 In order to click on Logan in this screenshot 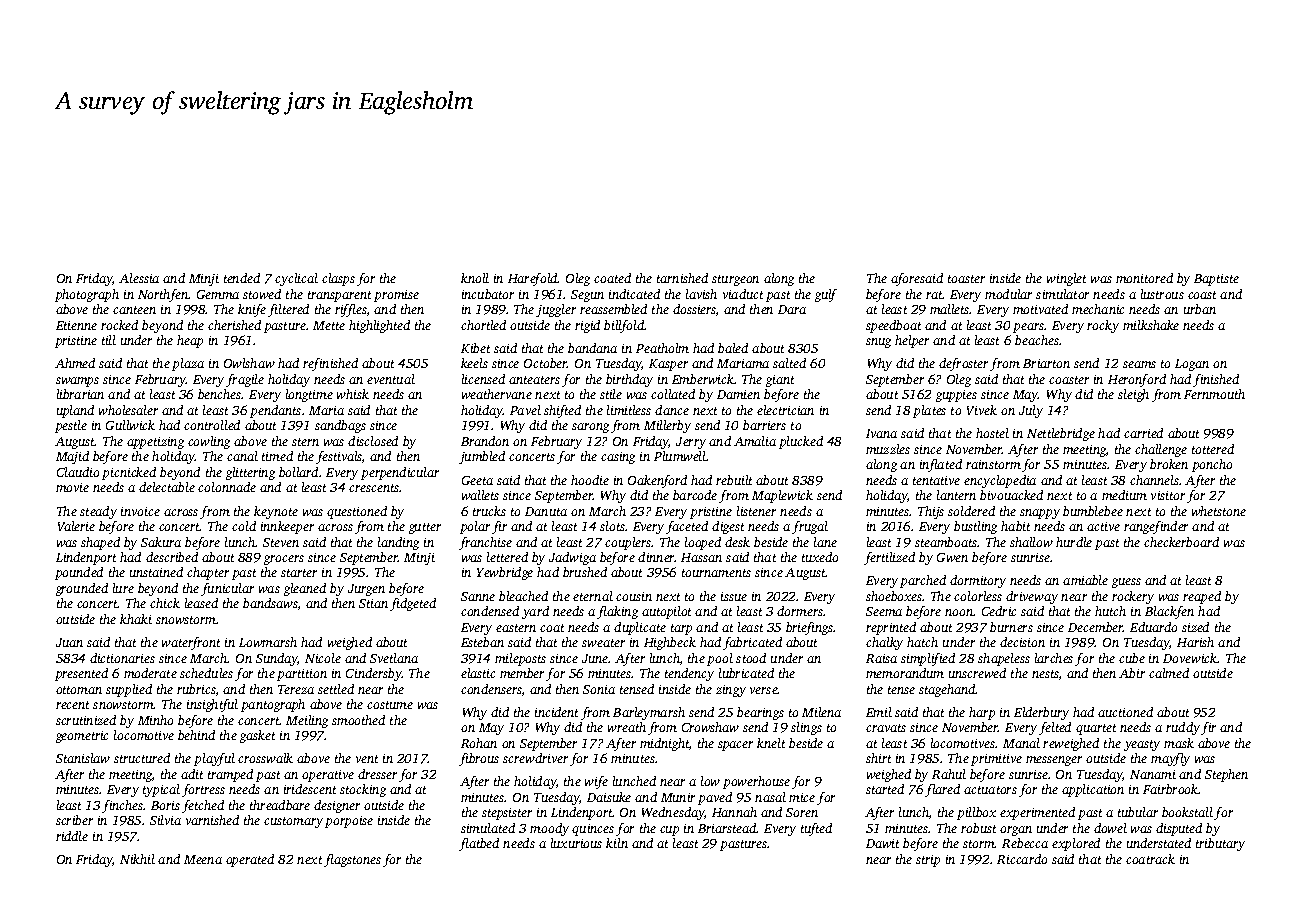, I will do `click(1192, 365)`.
